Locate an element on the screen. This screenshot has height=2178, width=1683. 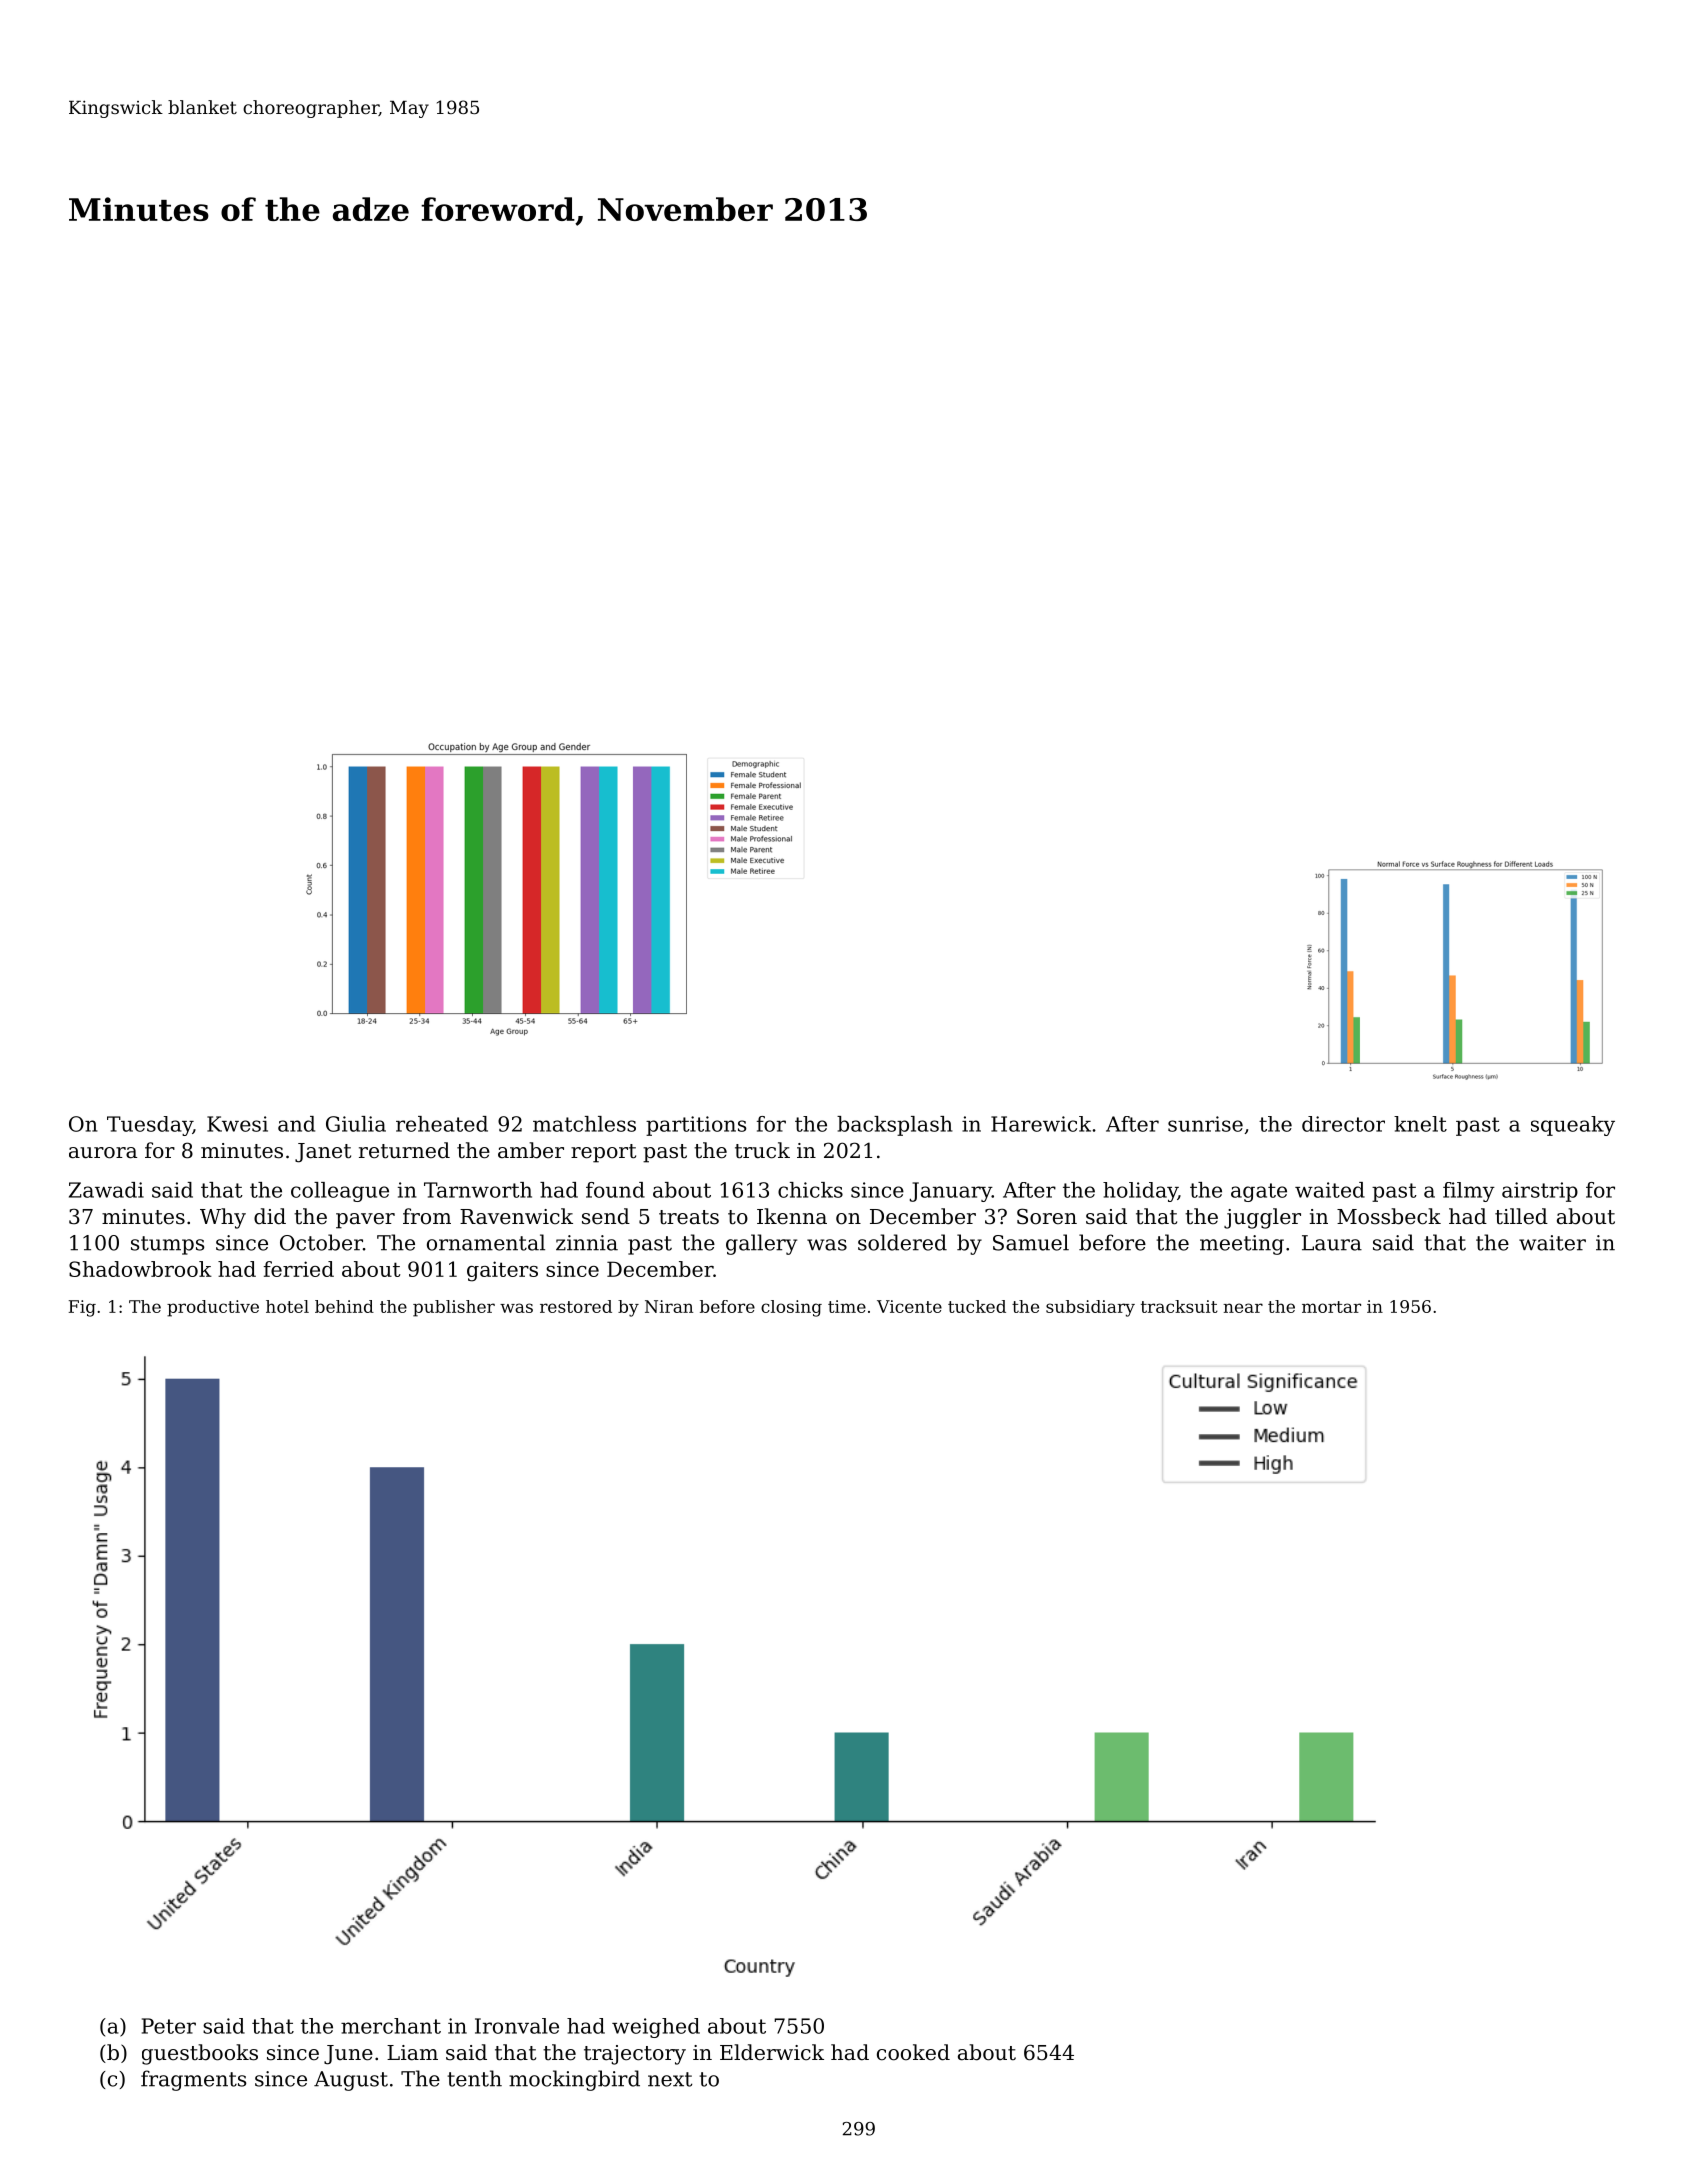
Peter is located at coordinates (169, 2026).
